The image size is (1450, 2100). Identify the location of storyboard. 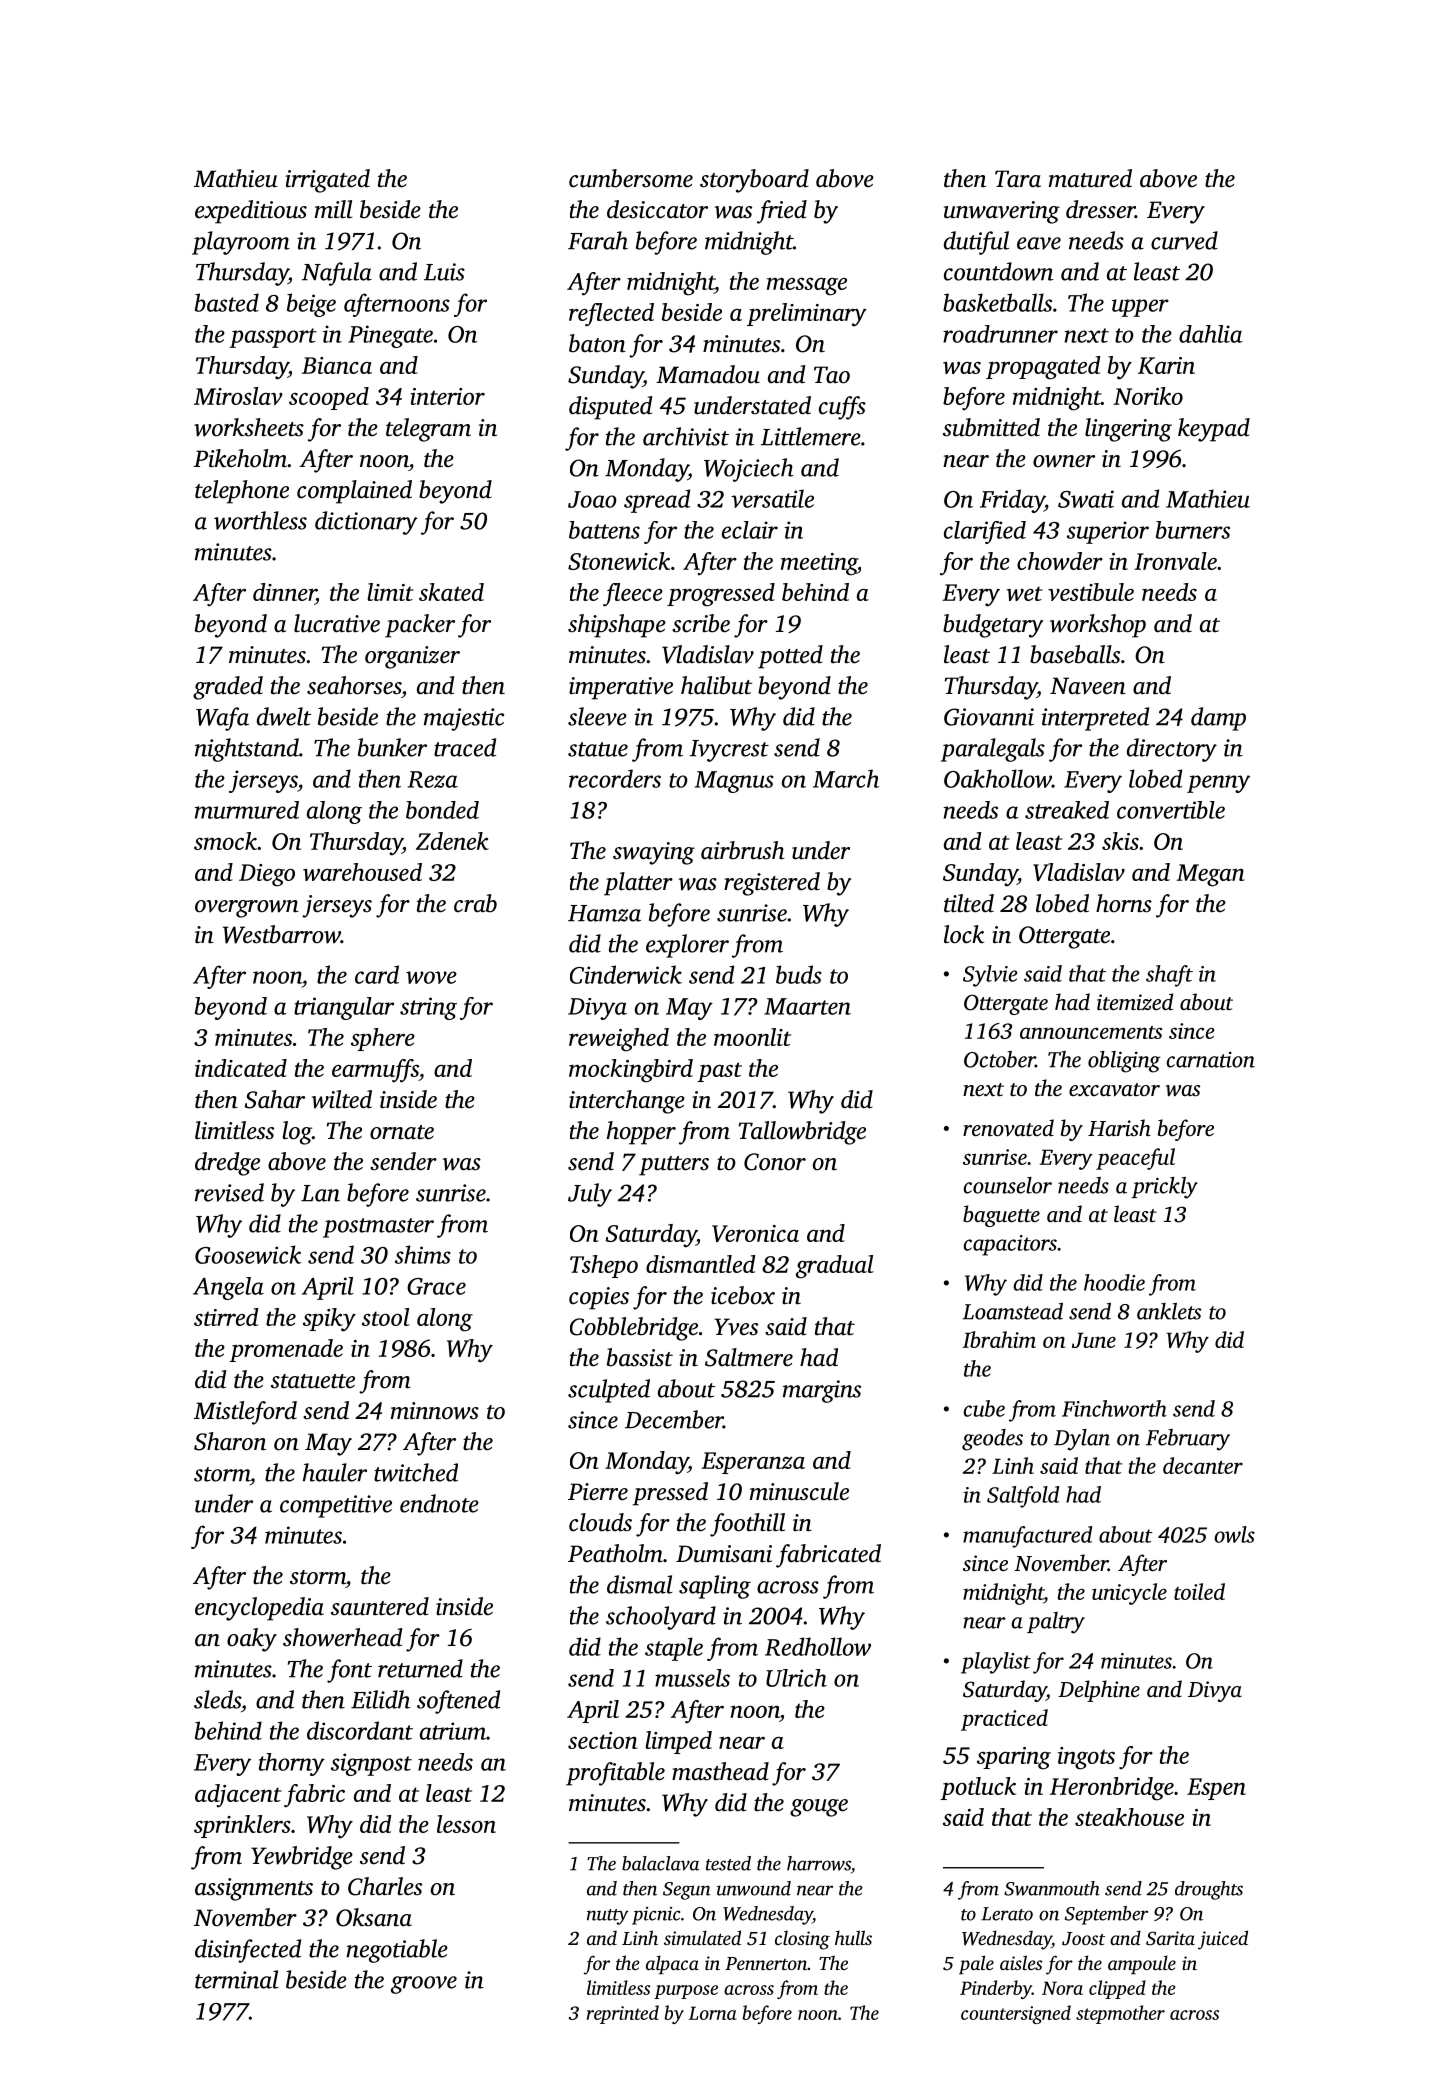
(754, 181).
